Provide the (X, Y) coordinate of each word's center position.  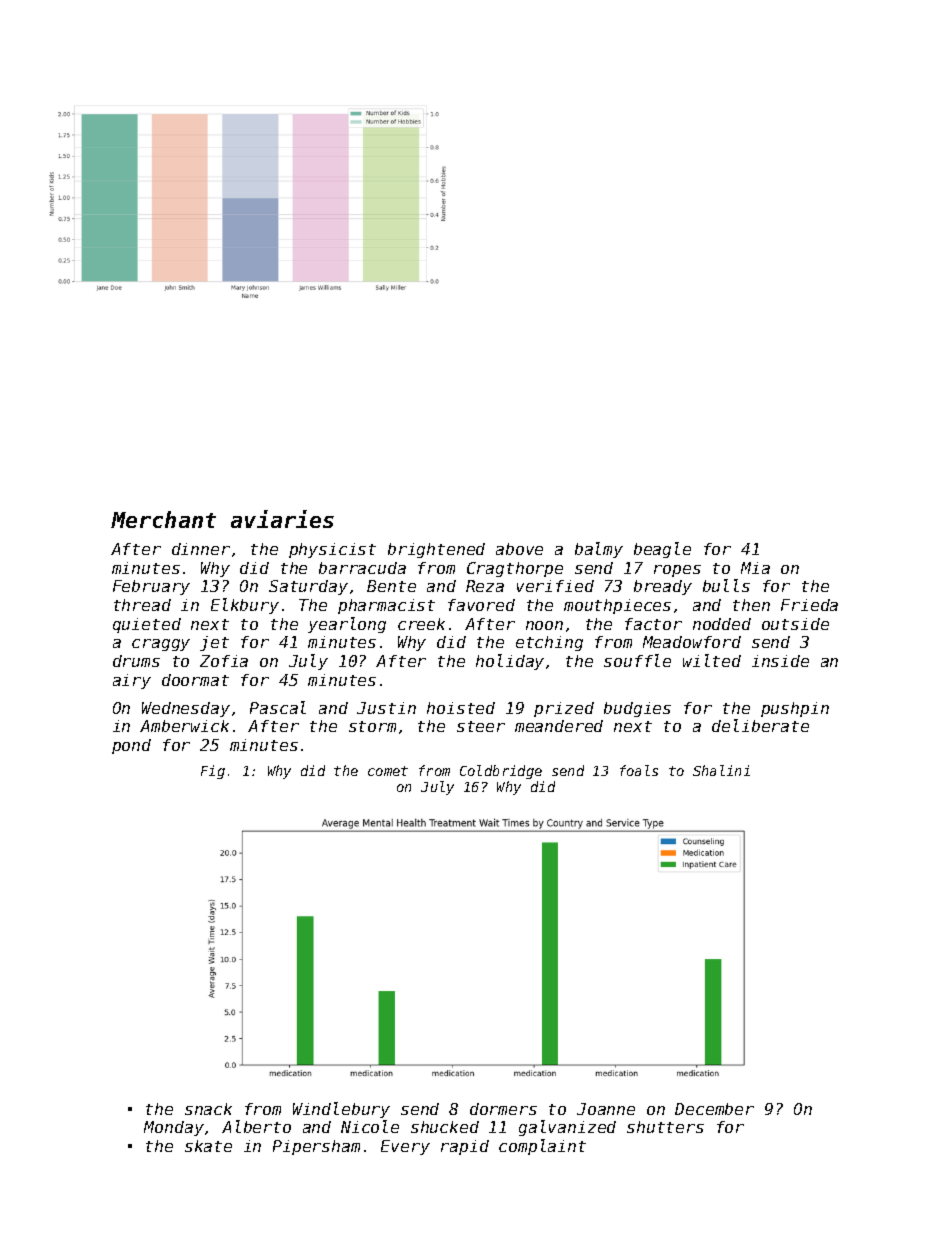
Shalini (721, 770)
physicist (332, 550)
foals (639, 770)
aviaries (282, 519)
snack (208, 1109)
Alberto (256, 1126)
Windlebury (341, 1110)
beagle (662, 550)
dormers (503, 1109)
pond (131, 746)
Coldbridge (501, 772)
